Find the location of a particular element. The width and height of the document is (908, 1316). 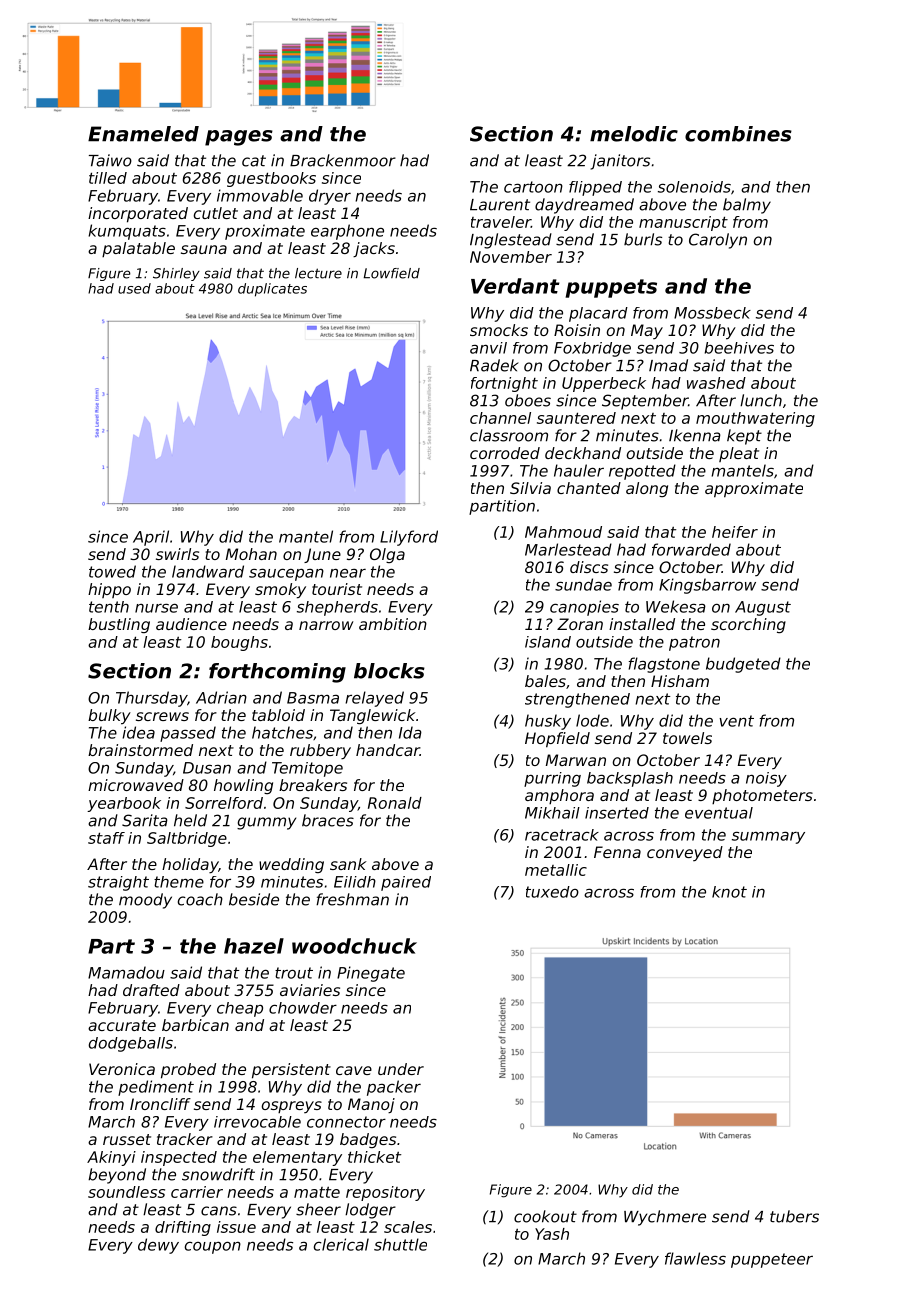

pleat is located at coordinates (739, 454).
